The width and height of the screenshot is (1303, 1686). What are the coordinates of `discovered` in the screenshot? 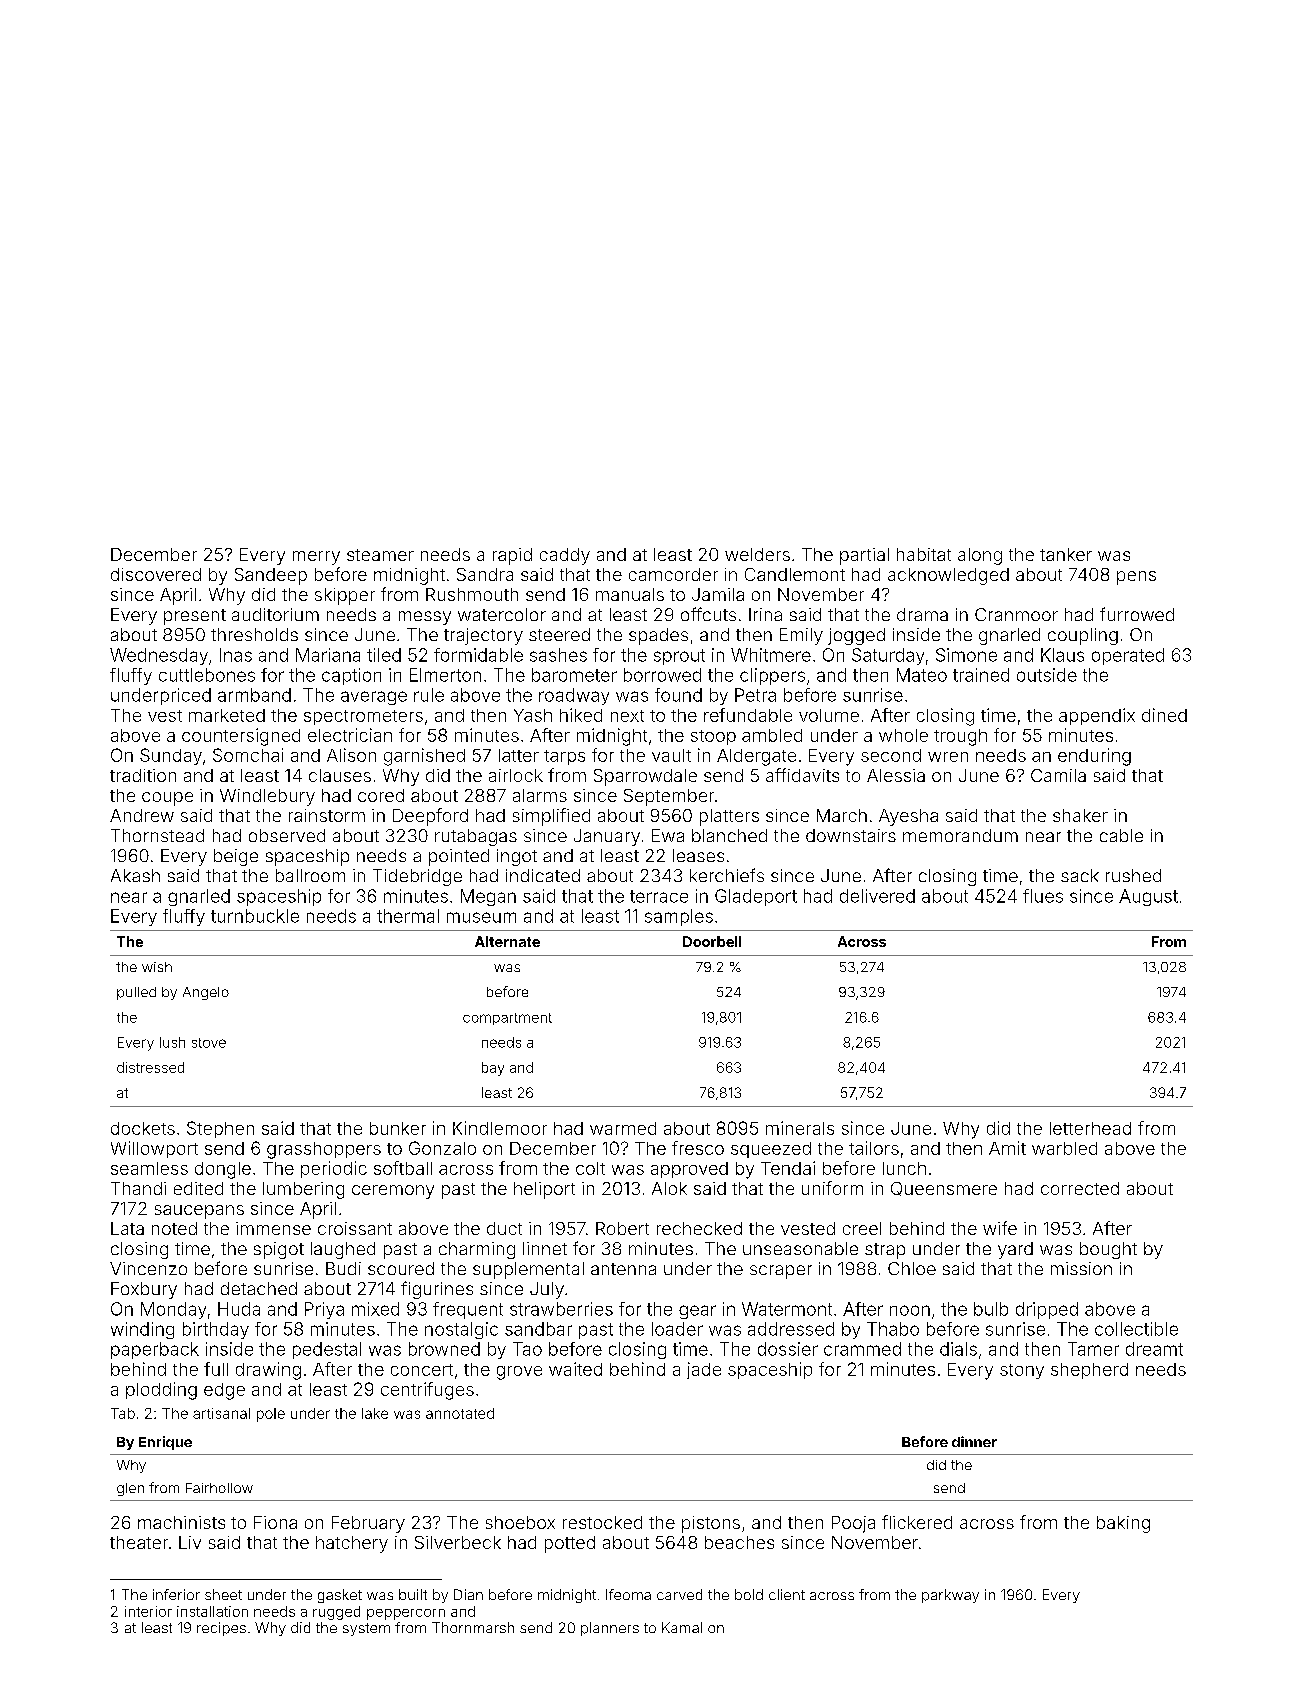 It's located at (156, 574).
